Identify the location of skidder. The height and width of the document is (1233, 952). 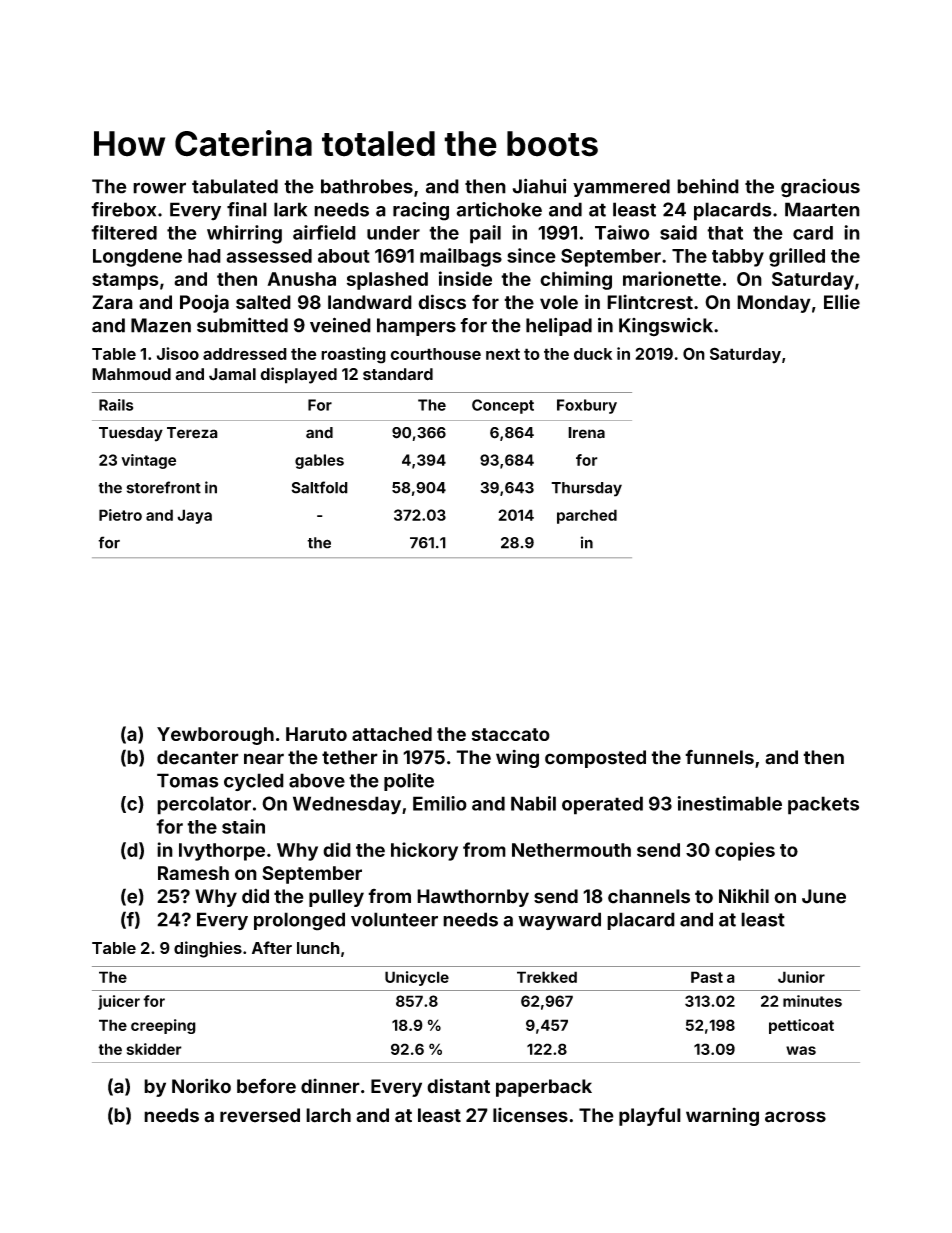
(154, 1049).
